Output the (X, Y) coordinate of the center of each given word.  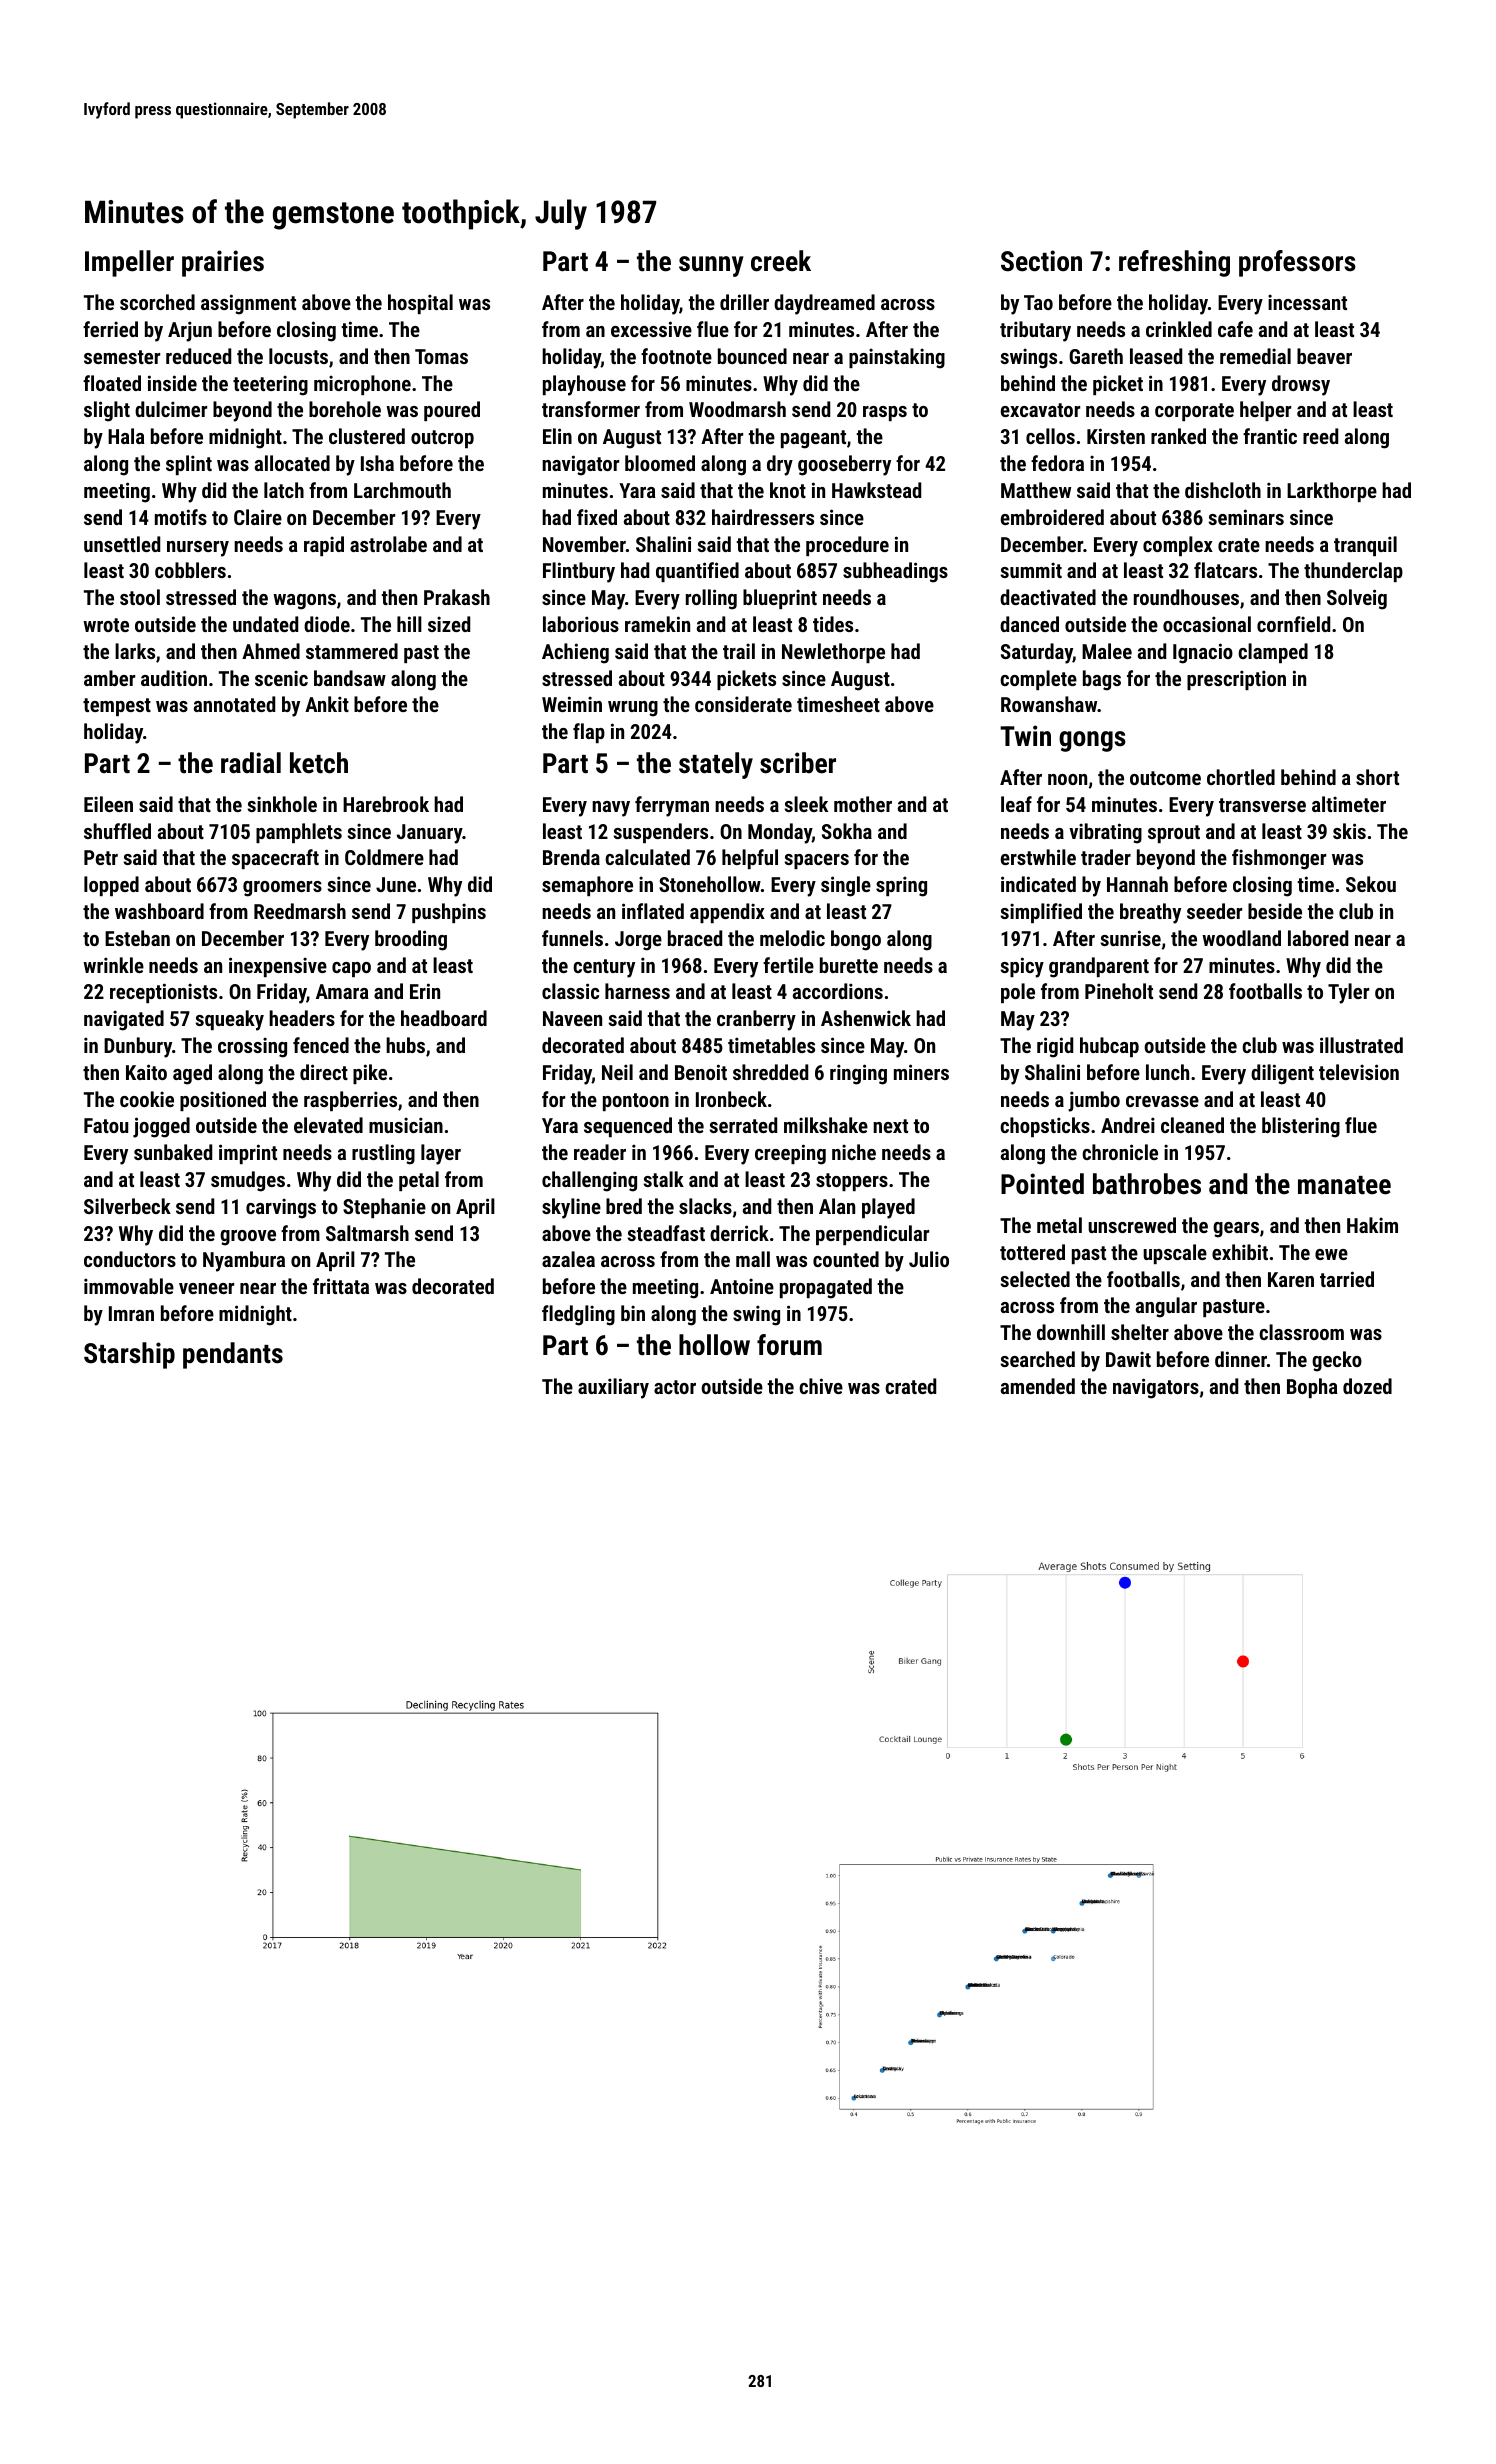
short (1377, 777)
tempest (117, 707)
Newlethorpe (833, 653)
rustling (383, 1154)
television (1359, 1072)
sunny (711, 266)
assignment (248, 304)
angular (1166, 1307)
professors (1297, 263)
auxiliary (613, 1388)
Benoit (701, 1072)
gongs (1092, 741)
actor (675, 1387)
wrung (633, 709)
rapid (324, 546)
